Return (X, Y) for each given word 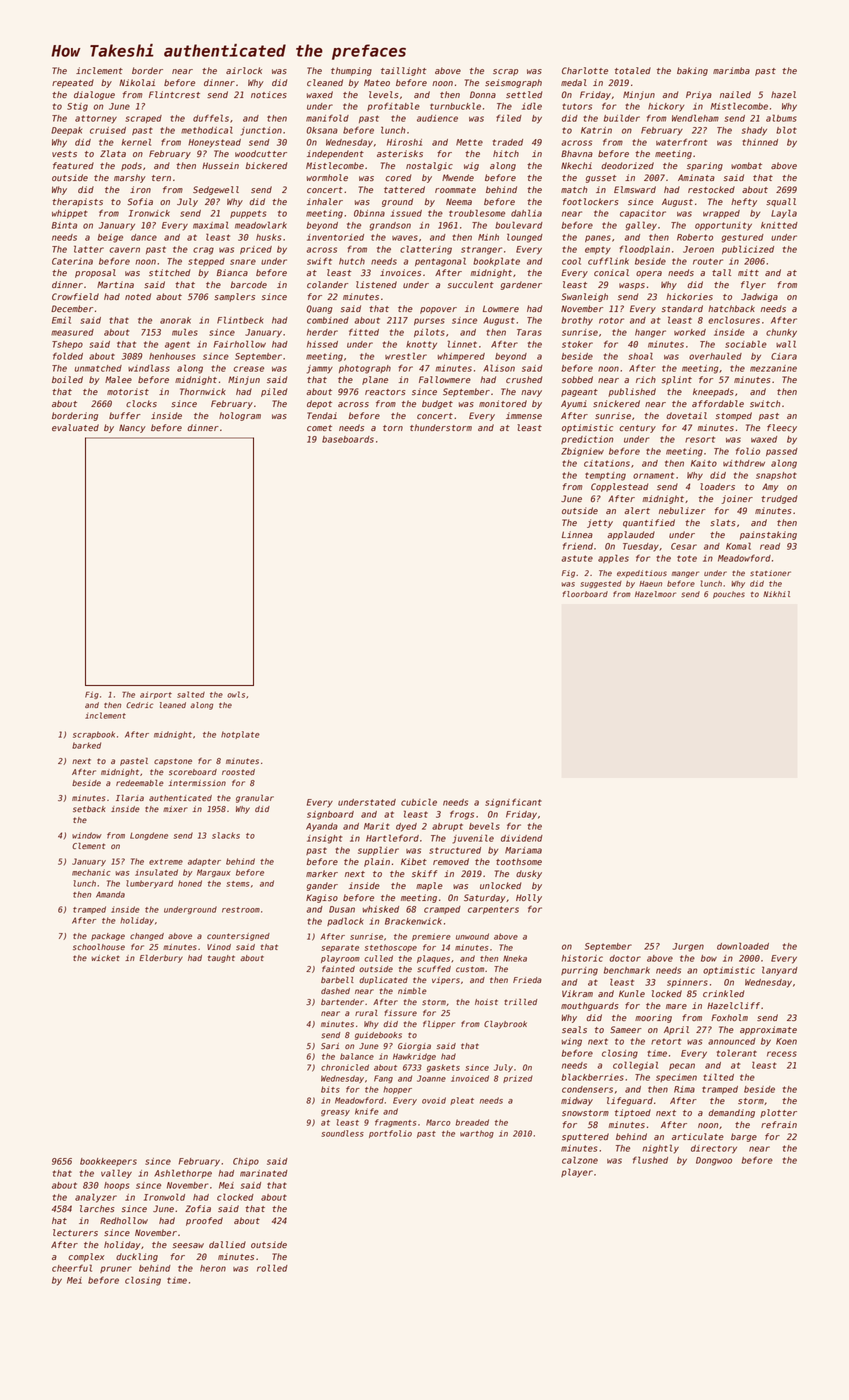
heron (213, 1268)
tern (161, 178)
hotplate (240, 735)
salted (191, 694)
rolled (272, 1268)
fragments (395, 1123)
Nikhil (776, 594)
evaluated (75, 427)
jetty (600, 523)
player (577, 1173)
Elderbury (161, 959)
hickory (666, 107)
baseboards (348, 439)
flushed (650, 1160)
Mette (469, 142)
